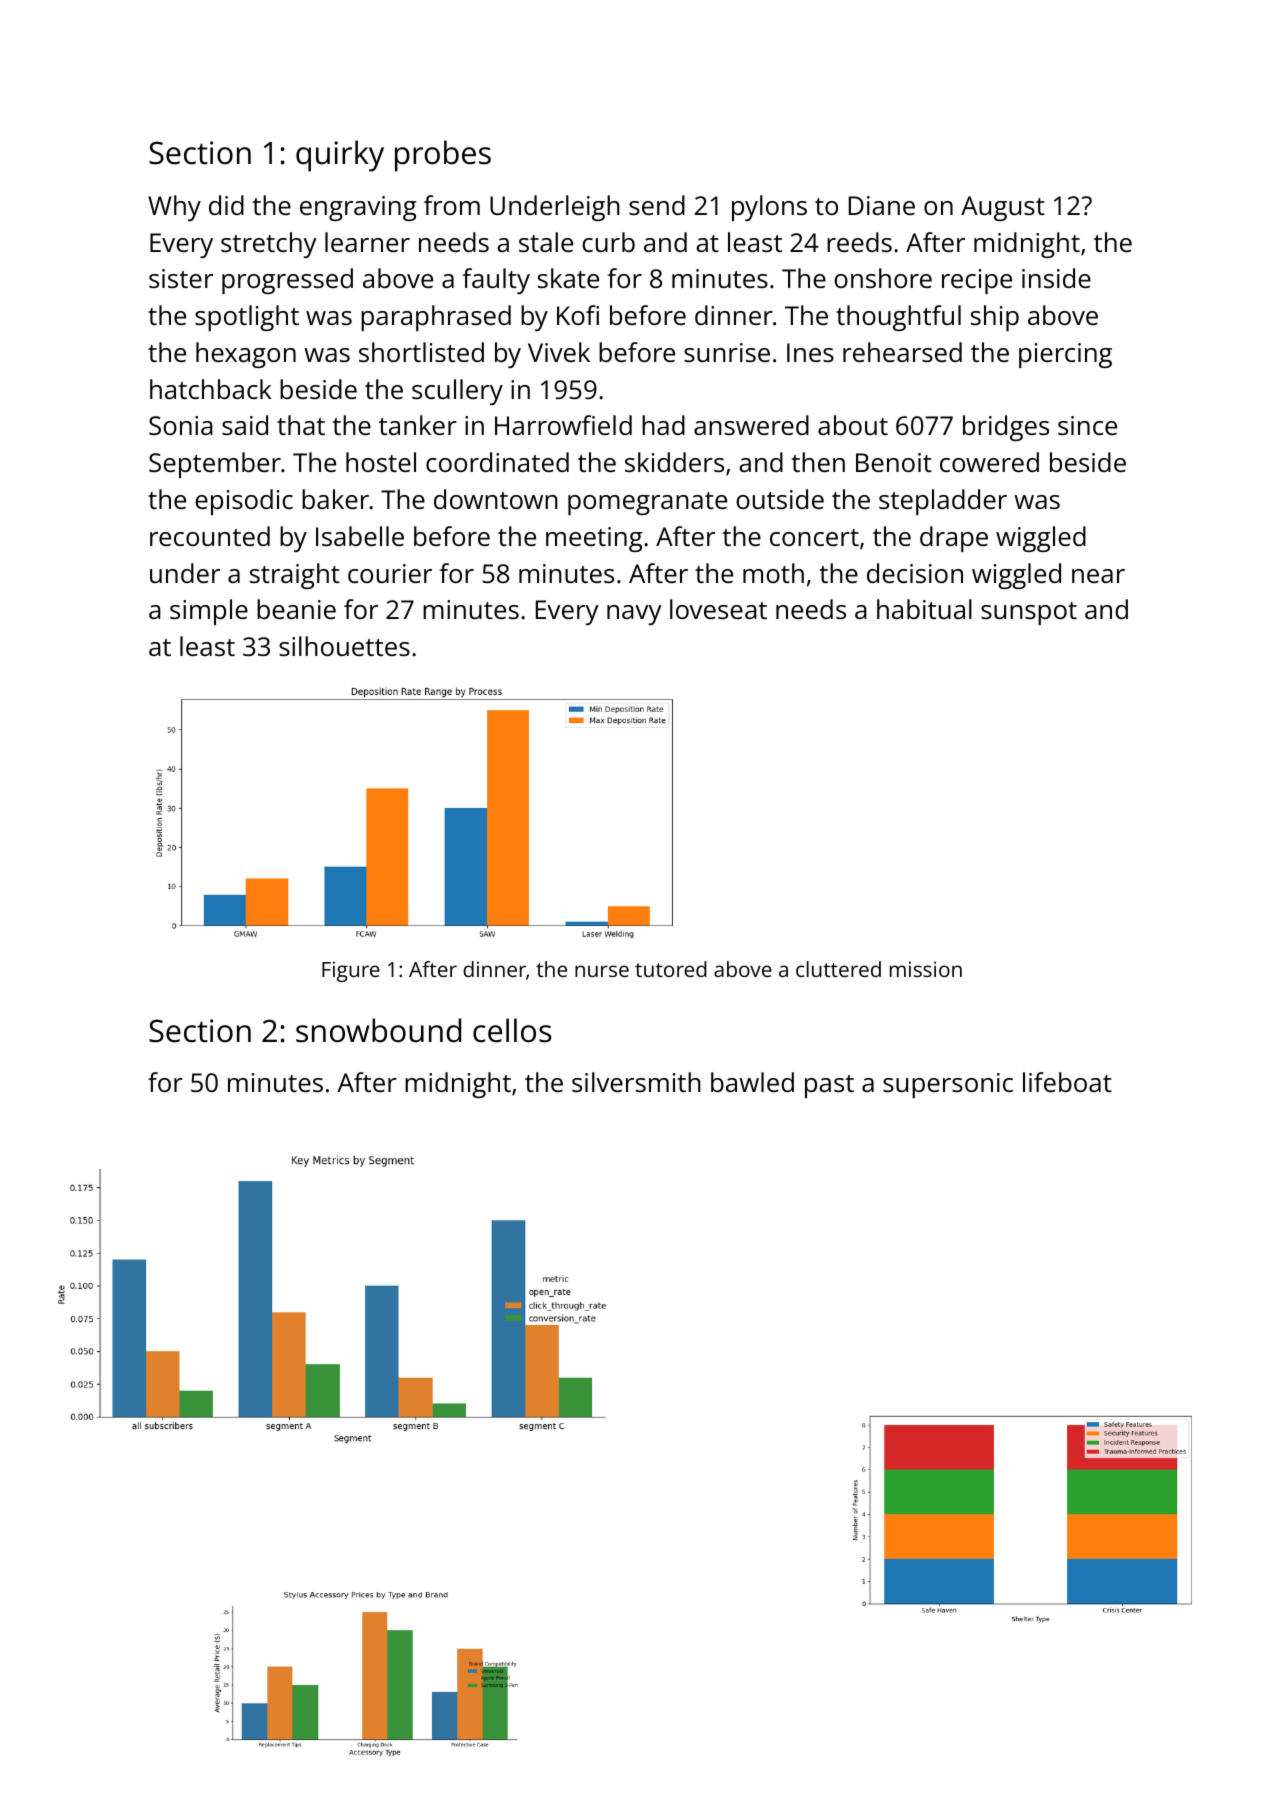 The width and height of the page is (1284, 1817). I want to click on Why, so click(174, 208).
